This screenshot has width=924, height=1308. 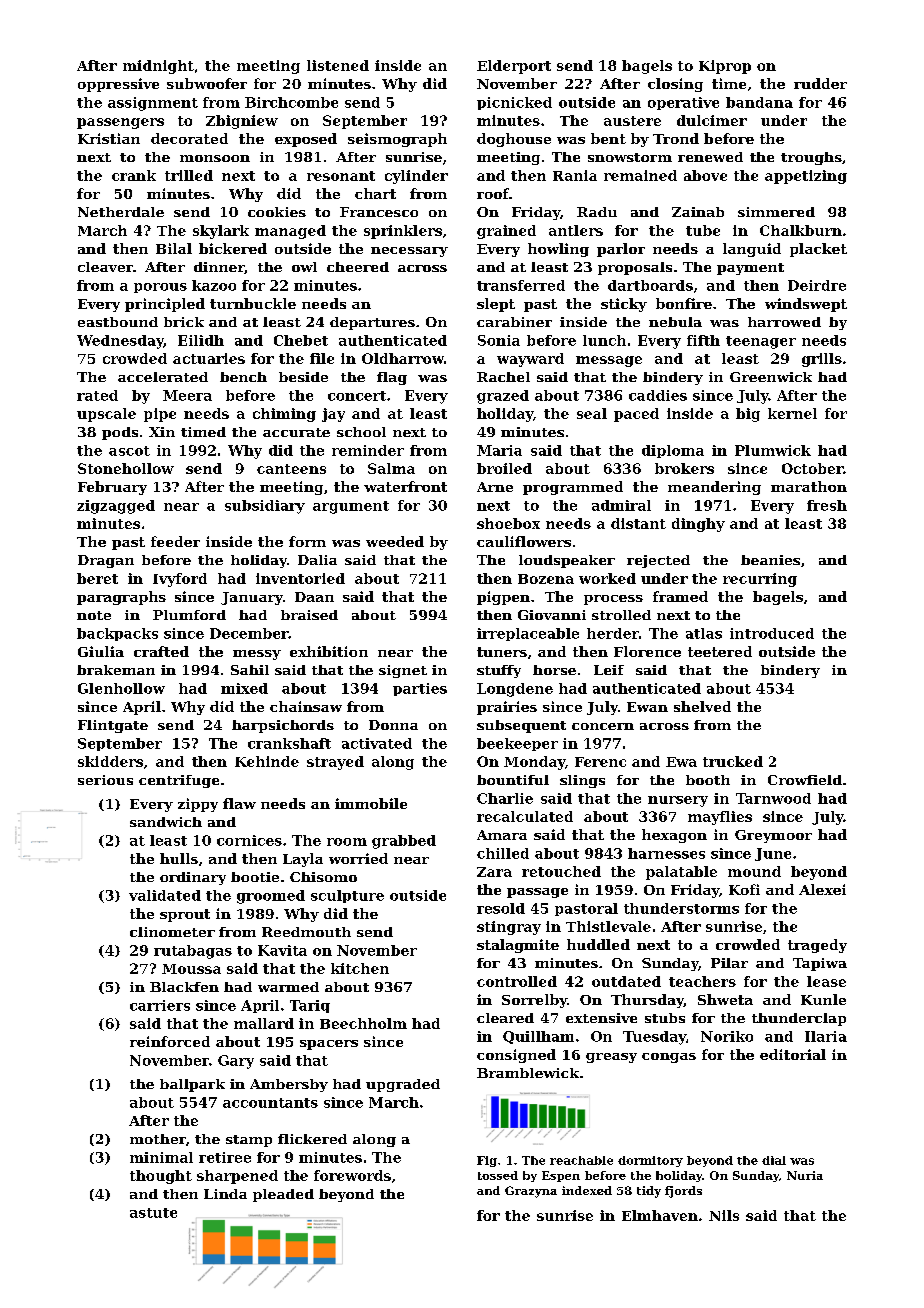 I want to click on austere, so click(x=632, y=121).
